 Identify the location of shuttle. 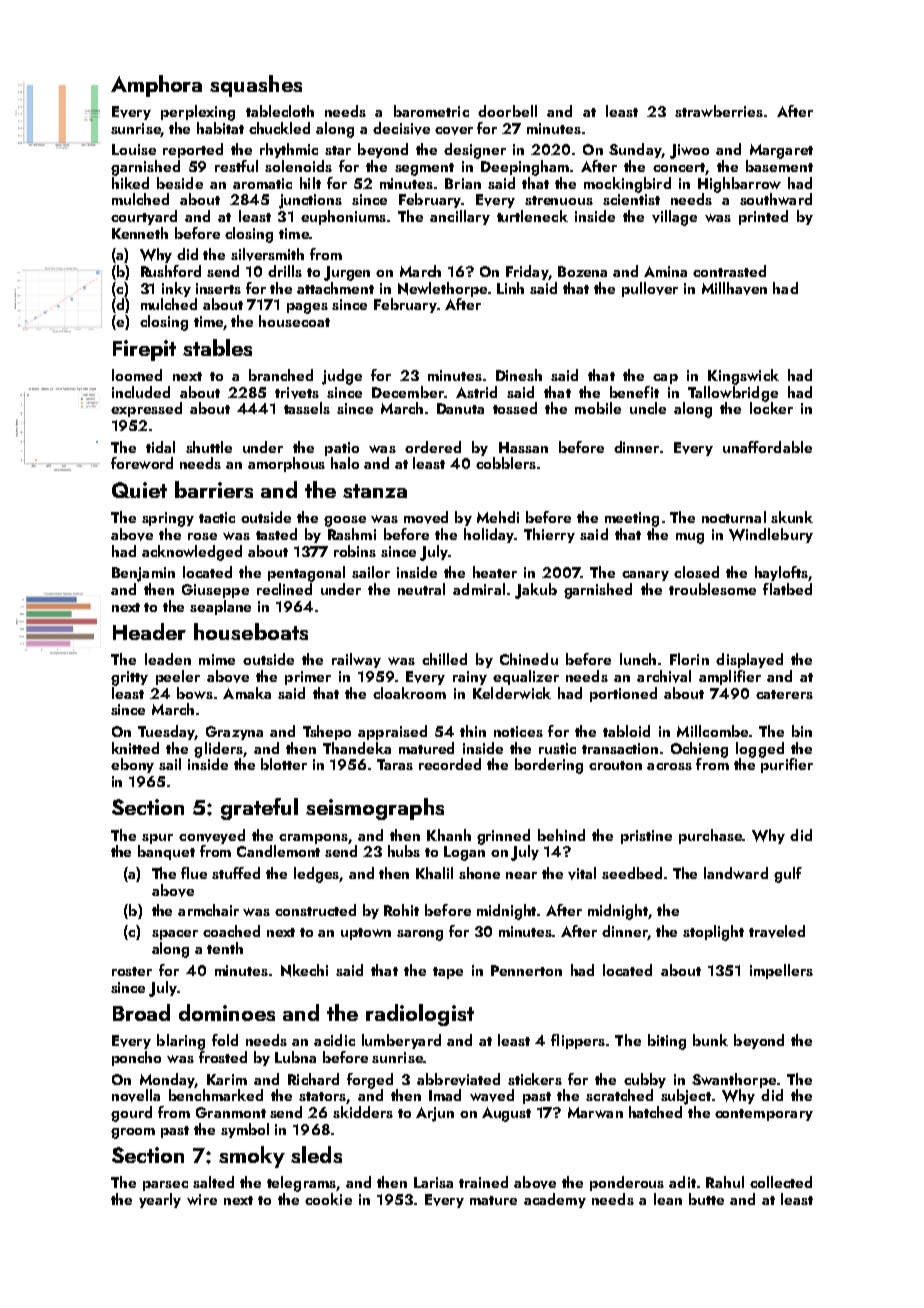
(209, 447).
